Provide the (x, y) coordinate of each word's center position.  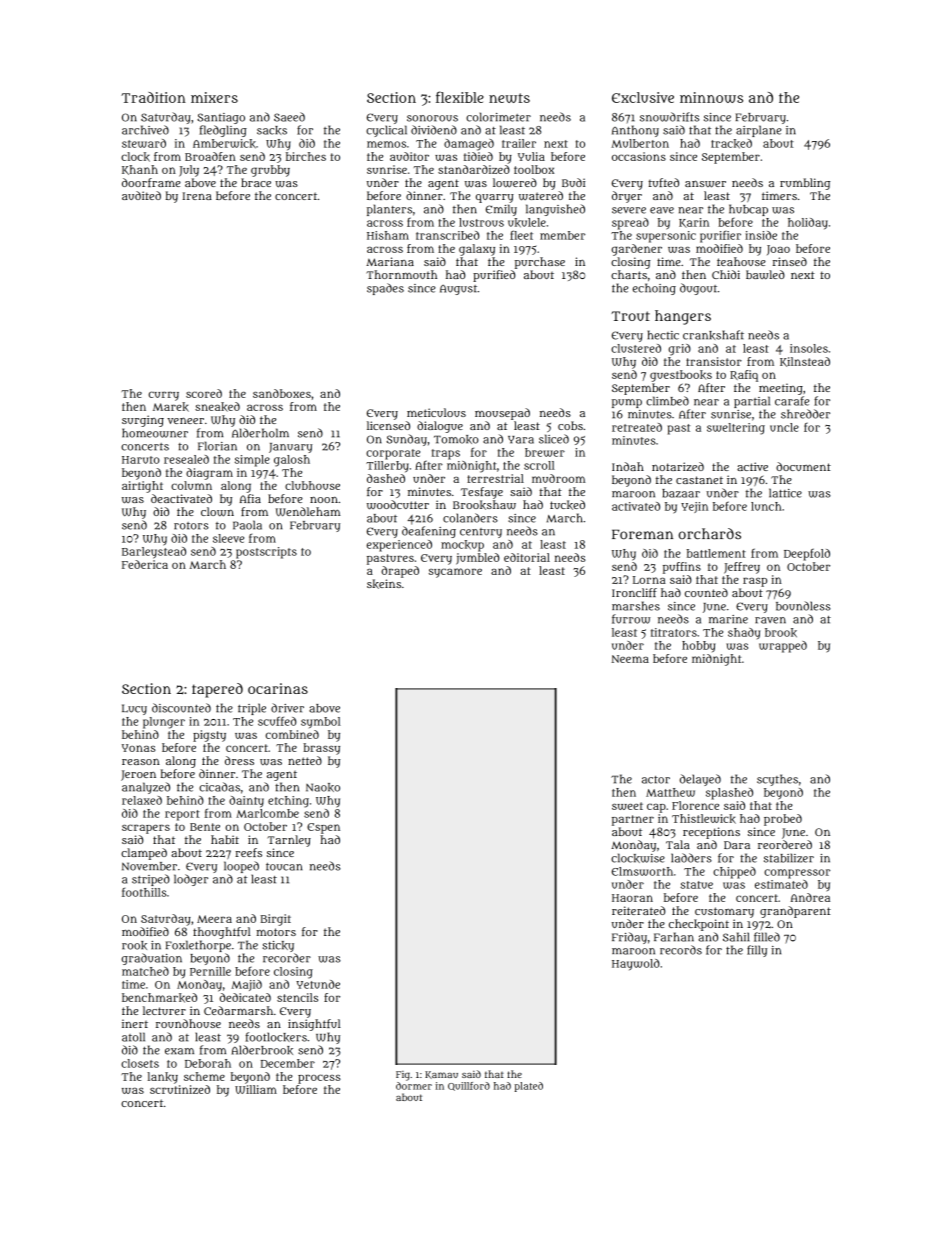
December (288, 1063)
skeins (384, 584)
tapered (217, 690)
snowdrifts (669, 117)
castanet (699, 480)
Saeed (289, 117)
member (562, 235)
